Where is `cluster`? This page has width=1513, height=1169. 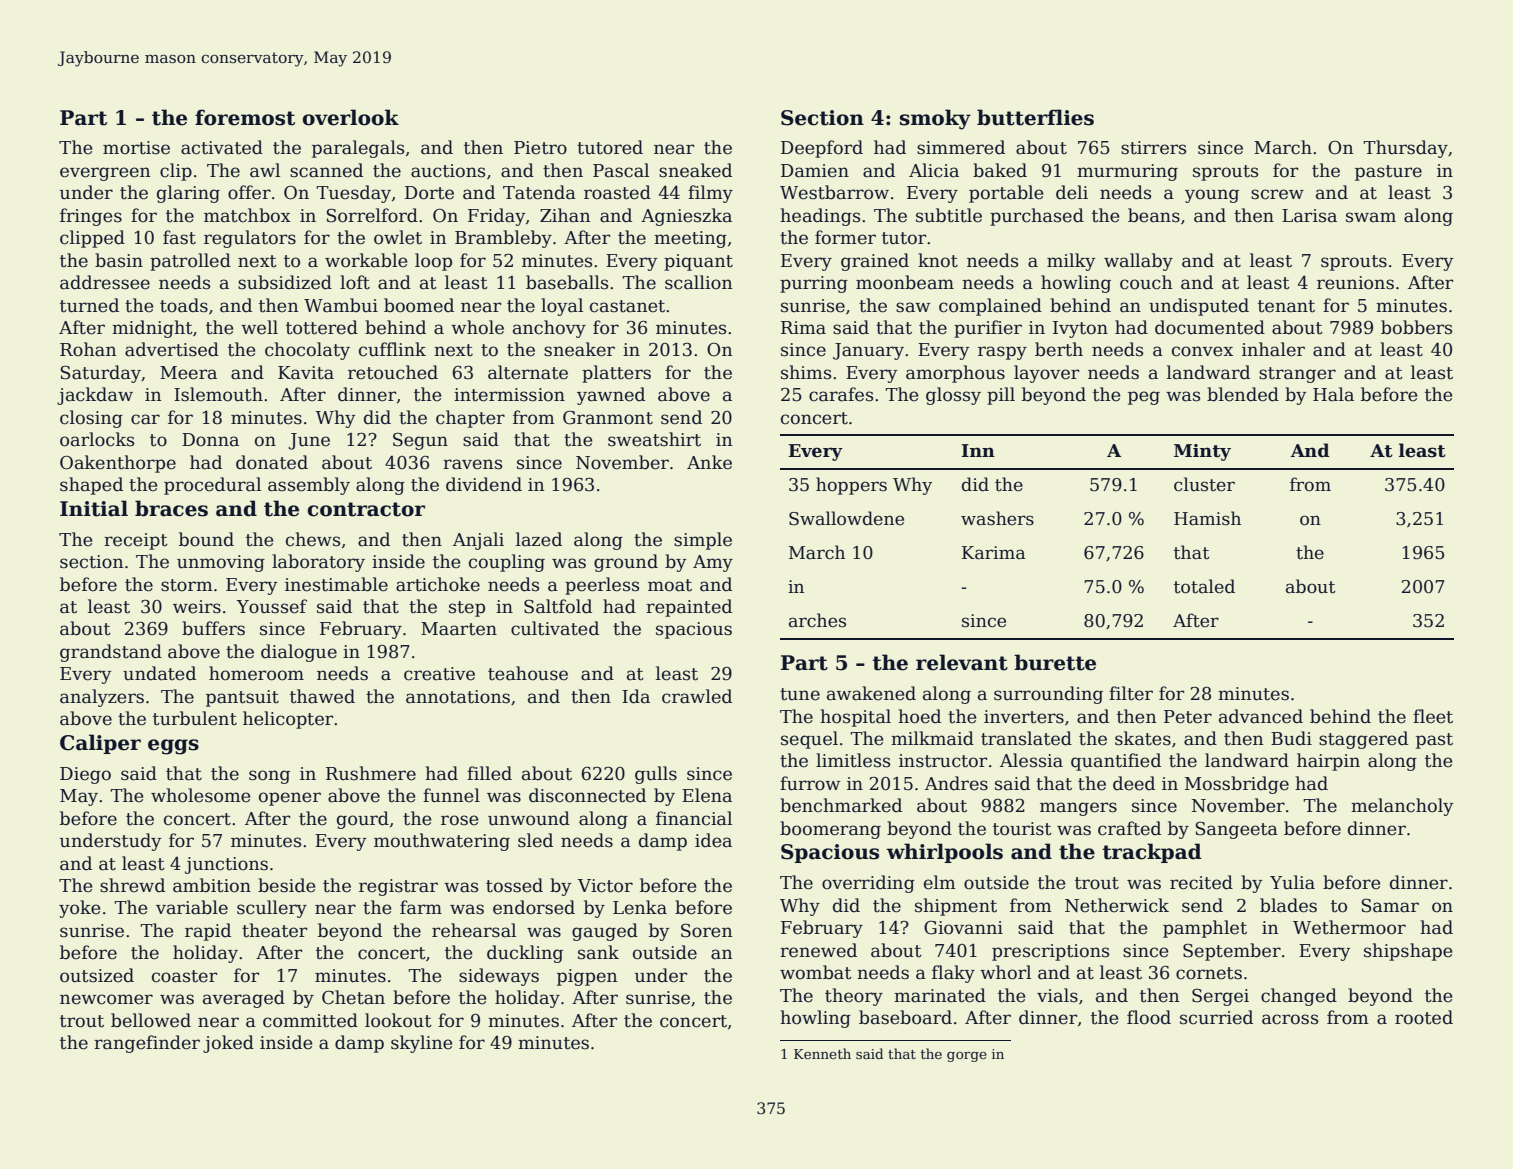
cluster is located at coordinates (1204, 484).
